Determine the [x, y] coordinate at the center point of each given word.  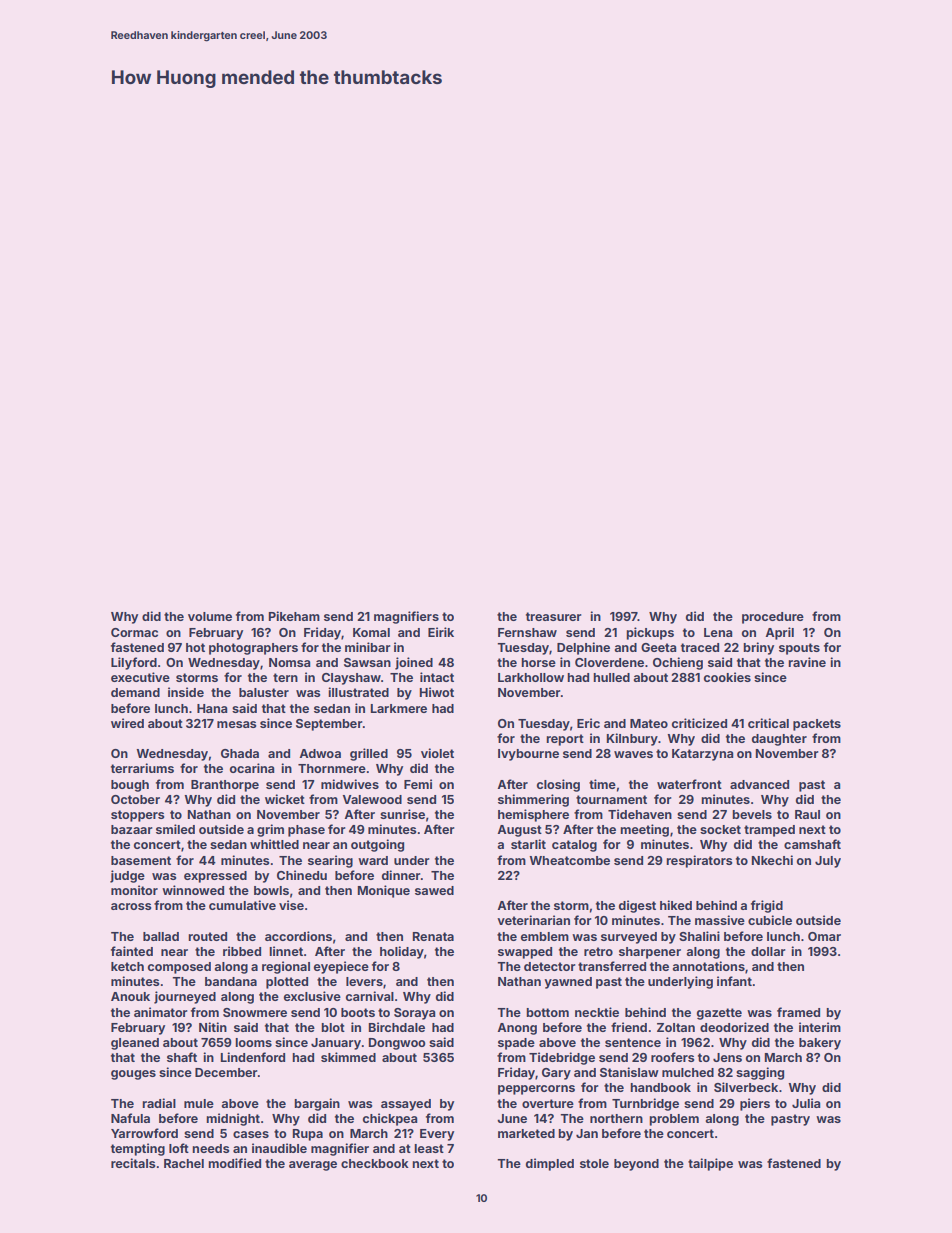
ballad [161, 936]
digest [637, 906]
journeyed [185, 997]
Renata [433, 936]
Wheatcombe [569, 860]
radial [159, 1103]
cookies [727, 677]
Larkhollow [531, 677]
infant [734, 981]
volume [210, 616]
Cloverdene [609, 662]
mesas [236, 724]
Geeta [659, 647]
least [429, 1148]
